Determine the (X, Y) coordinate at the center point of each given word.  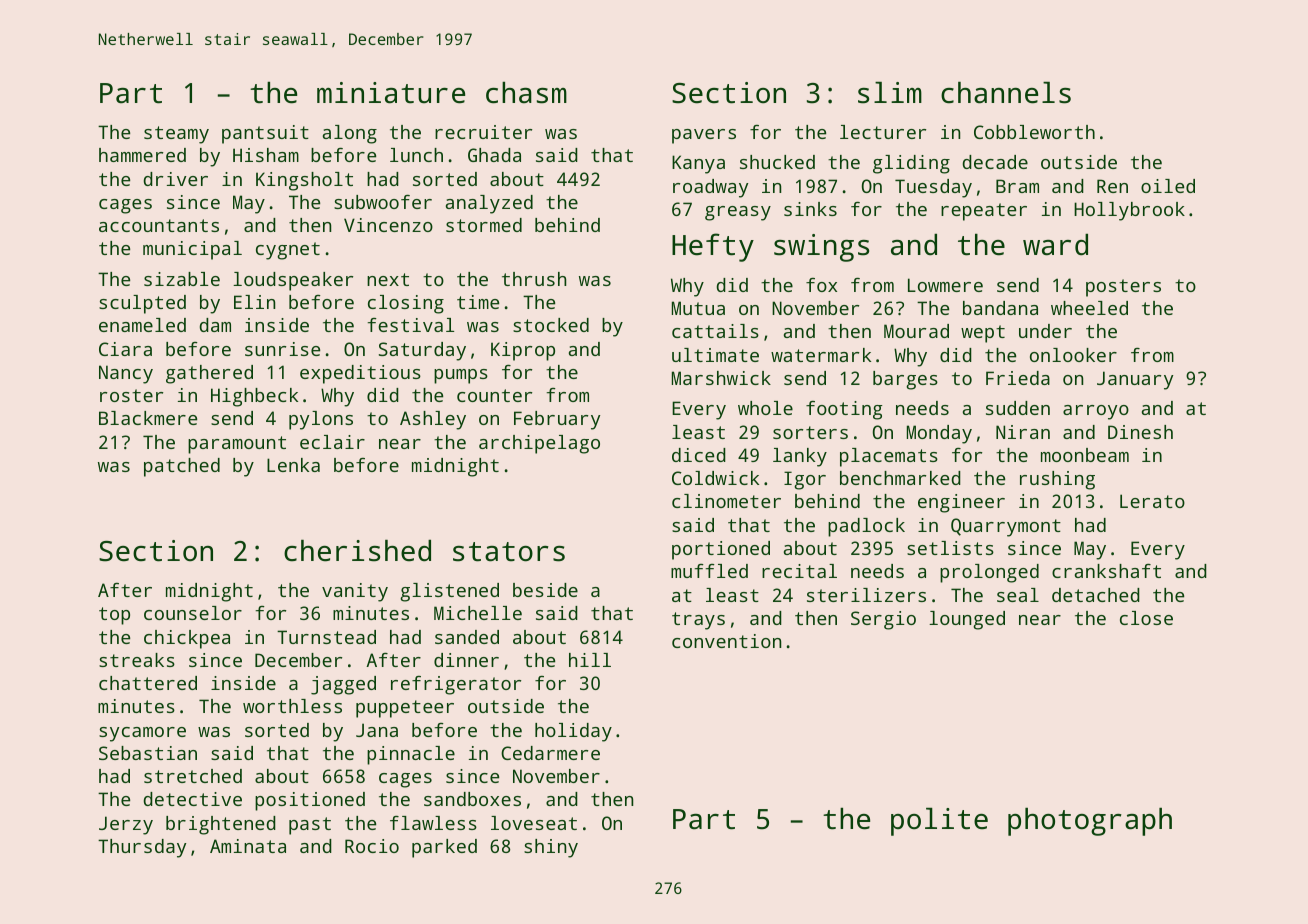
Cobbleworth (1034, 132)
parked (444, 848)
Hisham (266, 155)
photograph (1090, 822)
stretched (193, 776)
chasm (526, 93)
